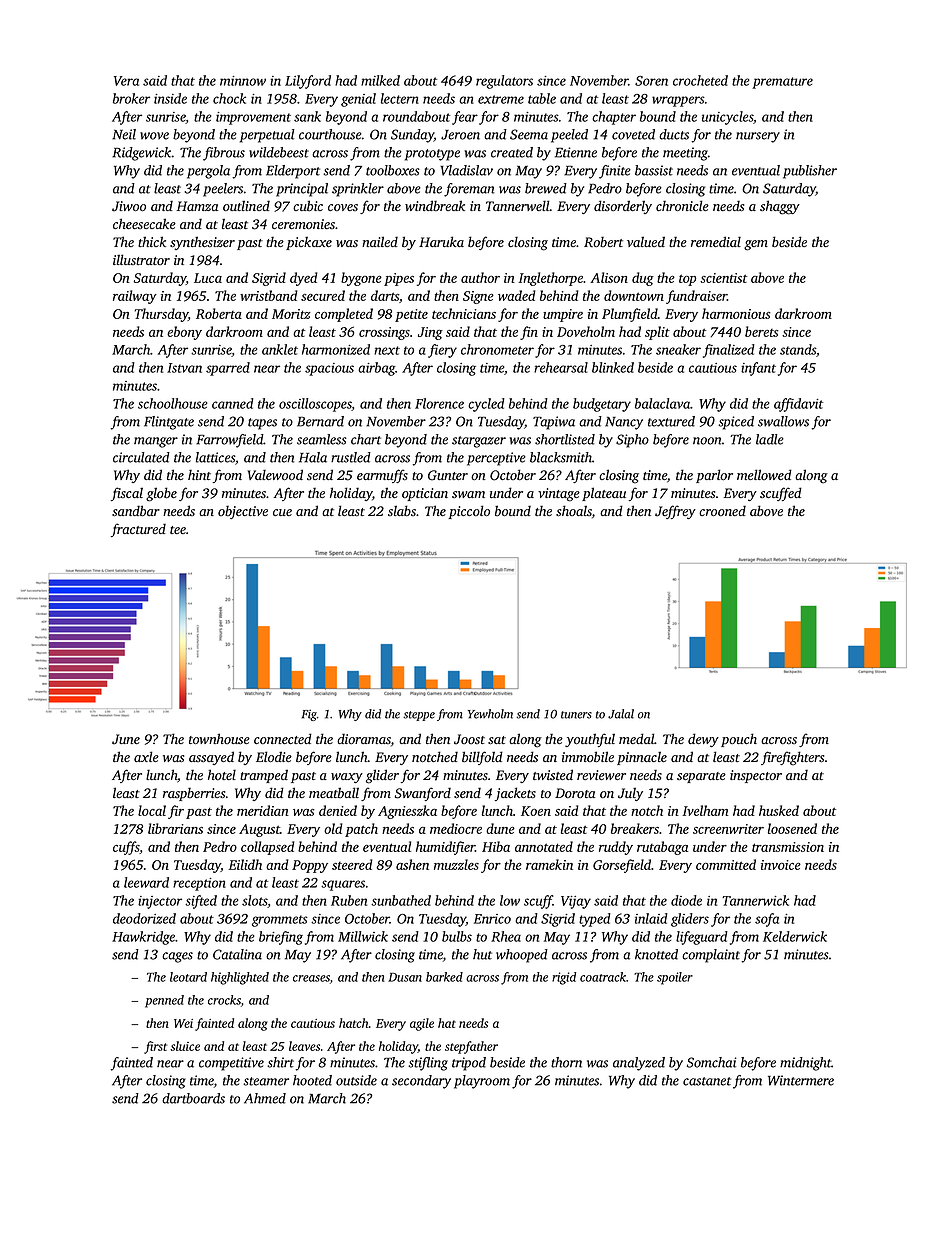  I want to click on Jiwoo, so click(129, 206).
